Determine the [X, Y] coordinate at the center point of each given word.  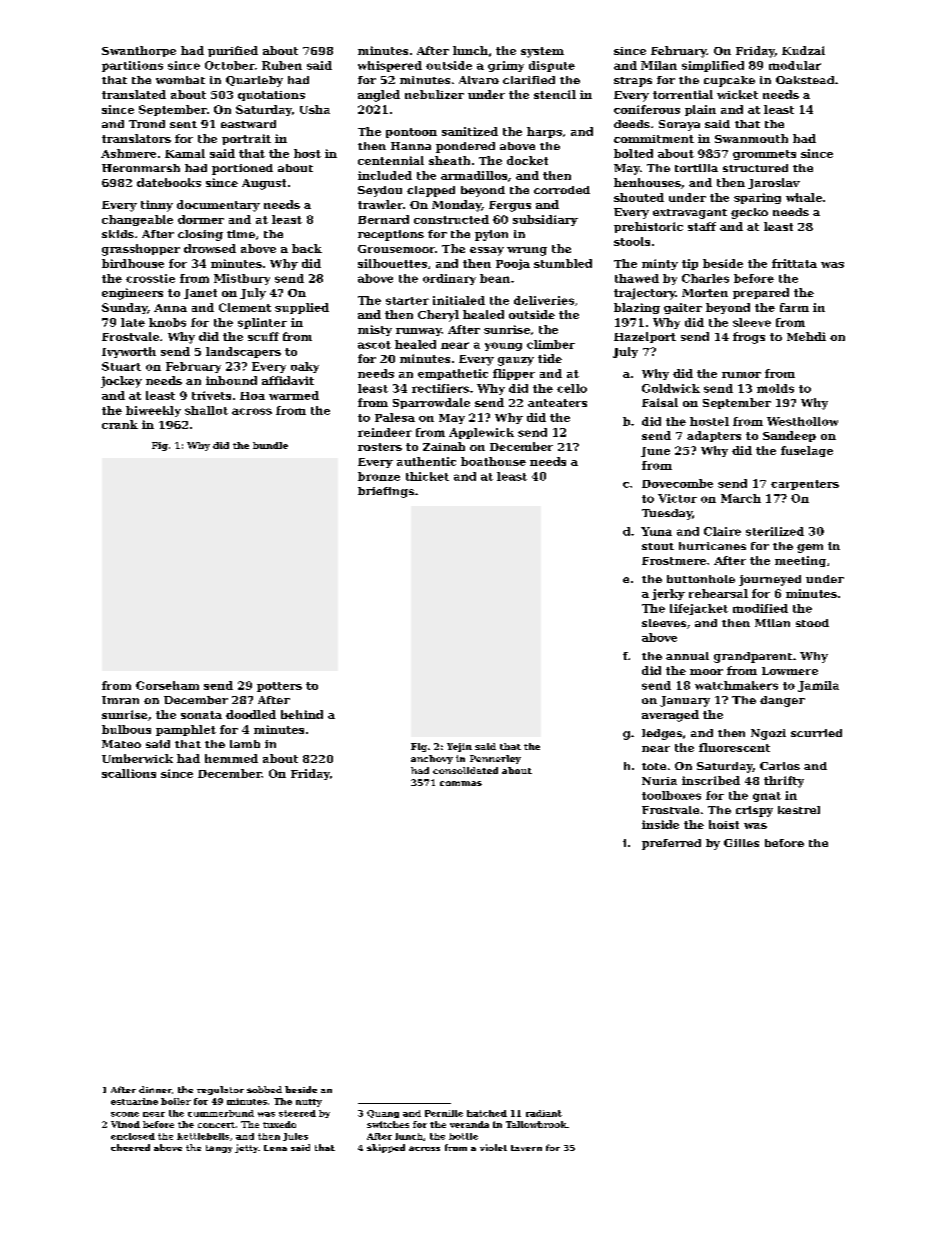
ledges [662, 734]
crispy [754, 811]
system [542, 52]
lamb [245, 744]
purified [233, 51]
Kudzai [803, 50]
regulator [220, 1090]
